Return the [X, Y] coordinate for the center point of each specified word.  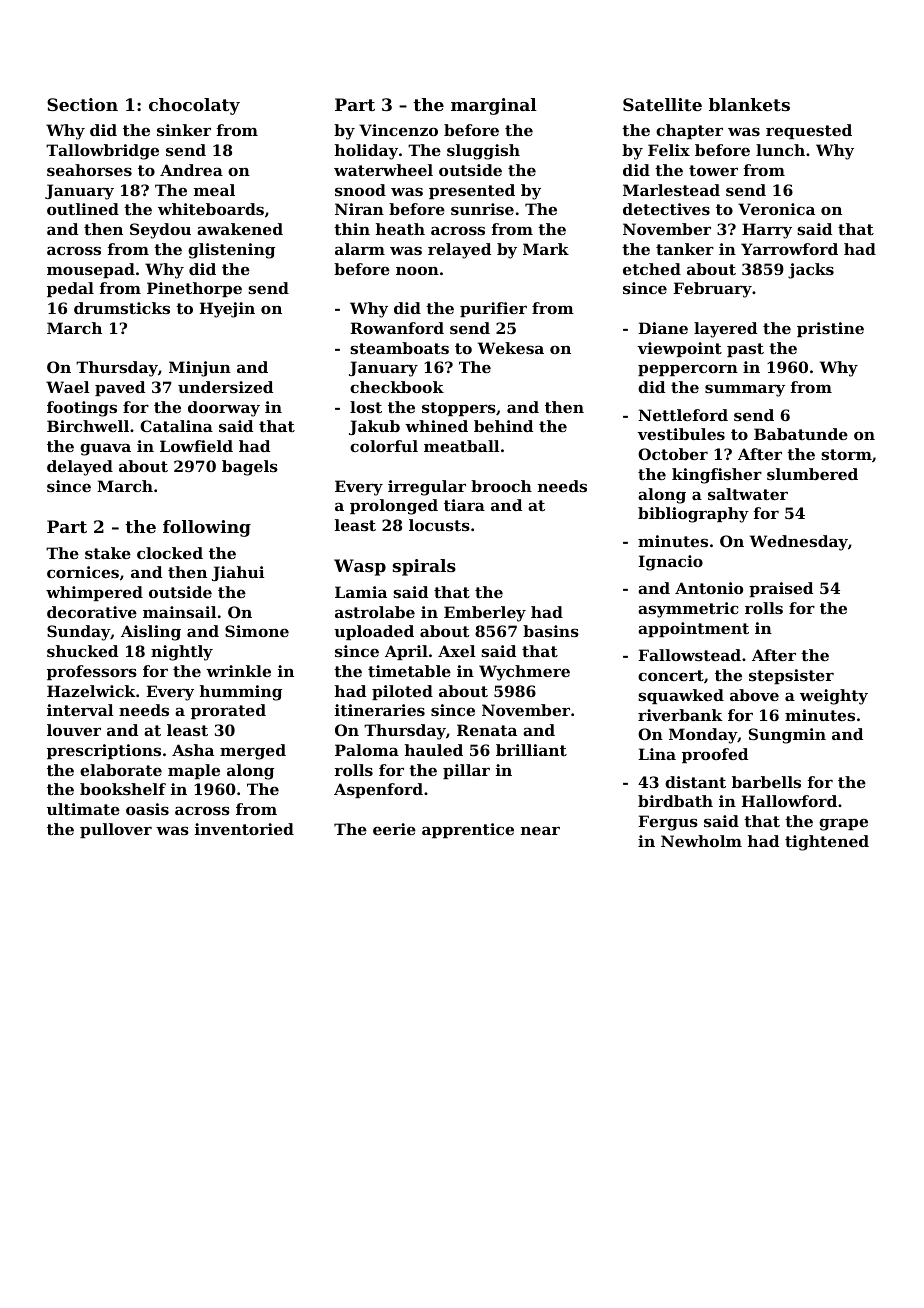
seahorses [89, 170]
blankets [749, 104]
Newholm [701, 841]
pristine [830, 329]
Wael [67, 387]
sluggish [483, 152]
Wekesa [511, 348]
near [540, 830]
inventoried [244, 829]
